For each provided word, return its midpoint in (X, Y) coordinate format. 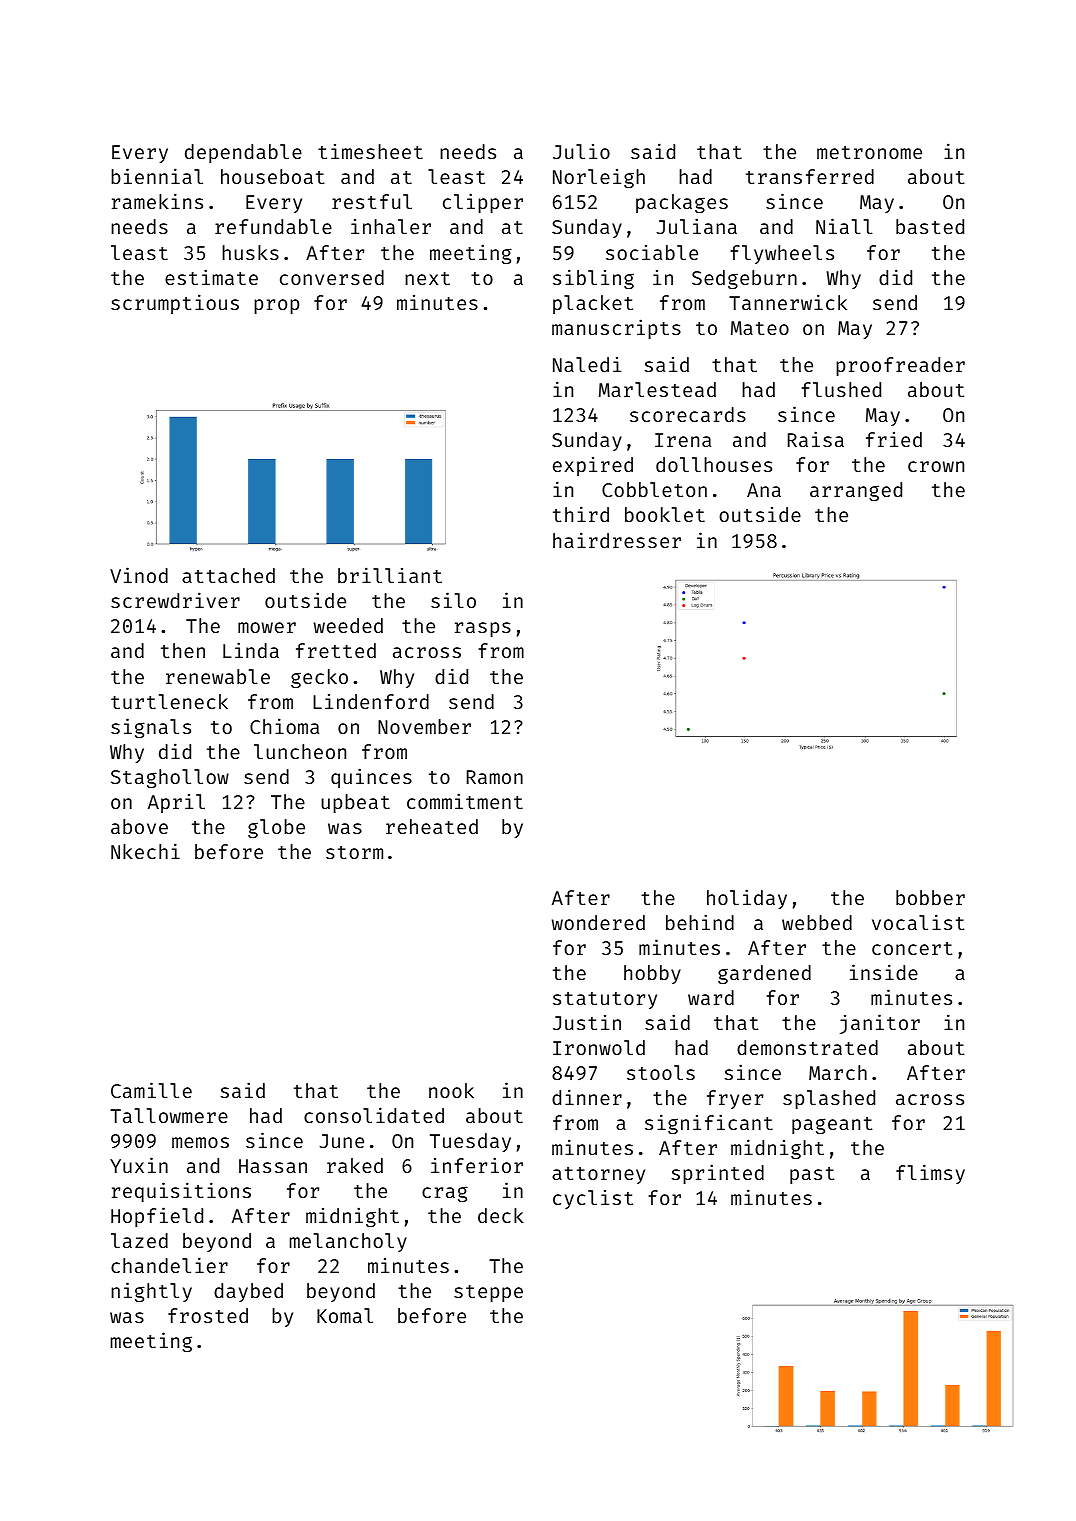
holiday (747, 899)
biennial (157, 176)
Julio (581, 151)
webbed (817, 922)
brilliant (390, 575)
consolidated (374, 1115)
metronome (869, 152)
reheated (432, 826)
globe (276, 828)
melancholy (348, 1242)
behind (700, 922)
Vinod (139, 575)
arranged (856, 491)
